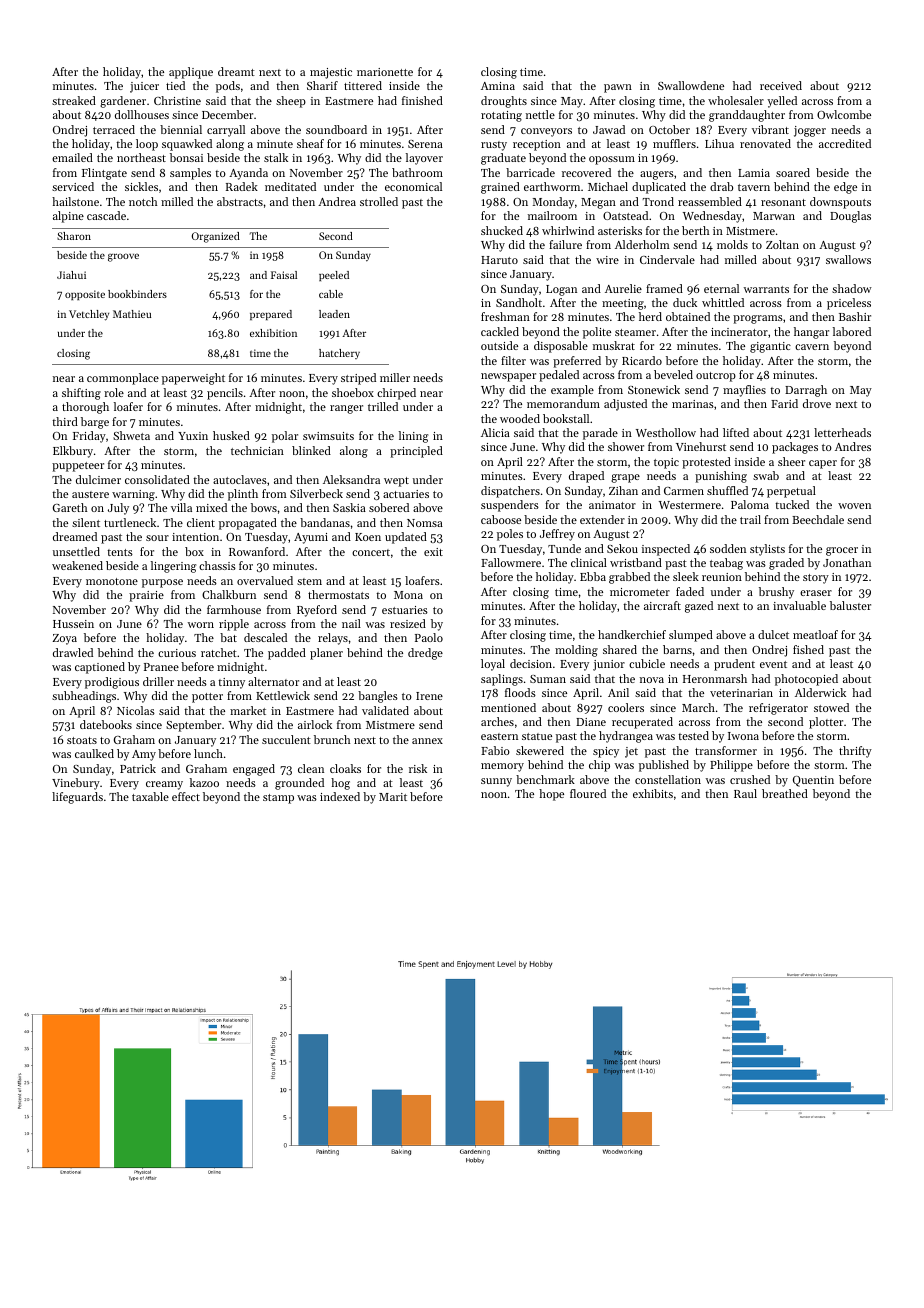 The height and width of the image is (1308, 924). I want to click on mufflers, so click(674, 143).
